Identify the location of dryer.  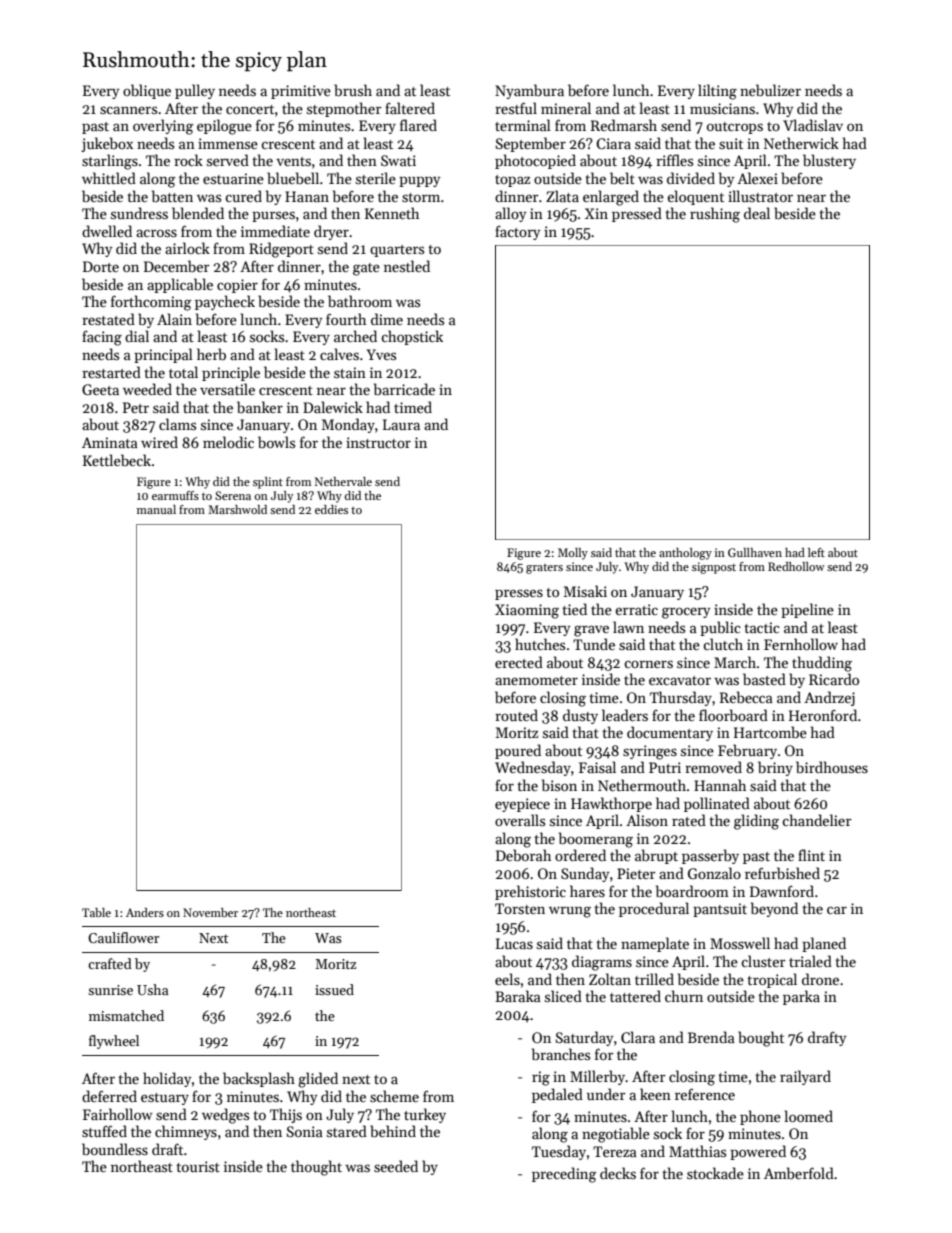
(331, 232).
